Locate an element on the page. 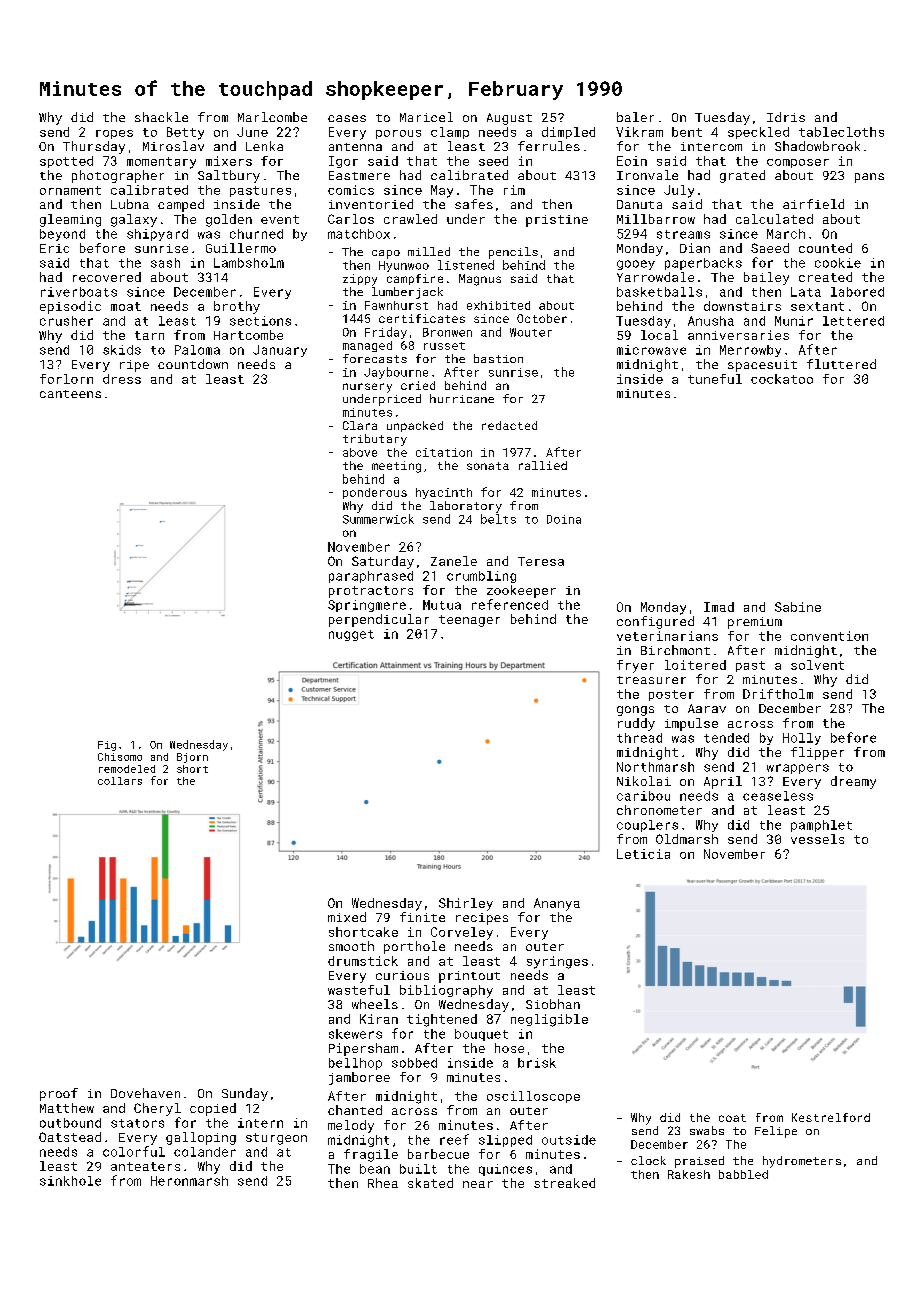  Dovehaven is located at coordinates (145, 1093).
